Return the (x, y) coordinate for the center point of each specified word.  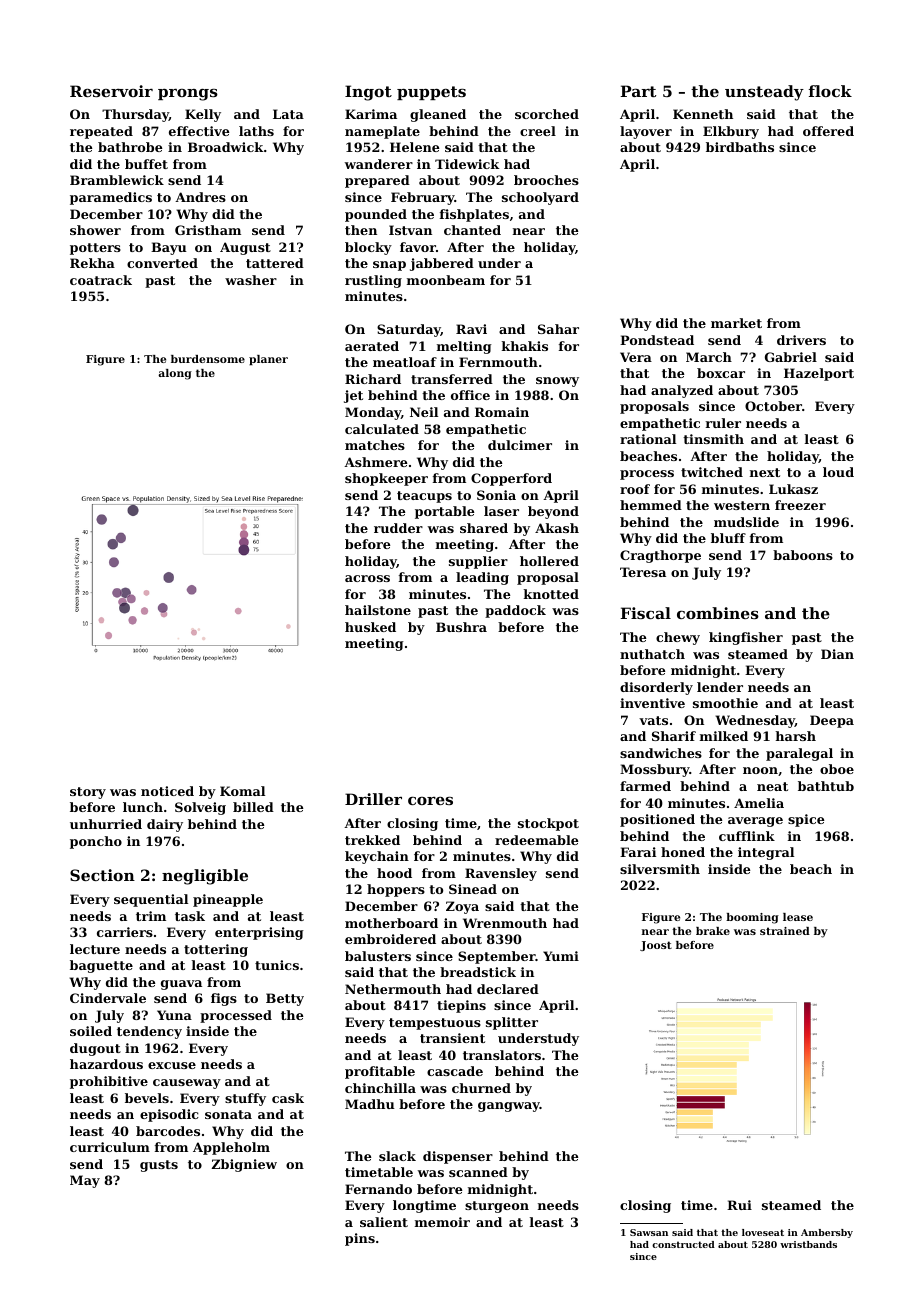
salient (384, 1222)
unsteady (764, 93)
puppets (431, 93)
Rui (739, 1205)
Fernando (378, 1189)
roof (635, 489)
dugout (95, 1049)
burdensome (208, 359)
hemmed (651, 505)
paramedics (111, 198)
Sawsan (649, 1232)
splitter (512, 1023)
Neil (424, 412)
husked (370, 627)
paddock (515, 611)
